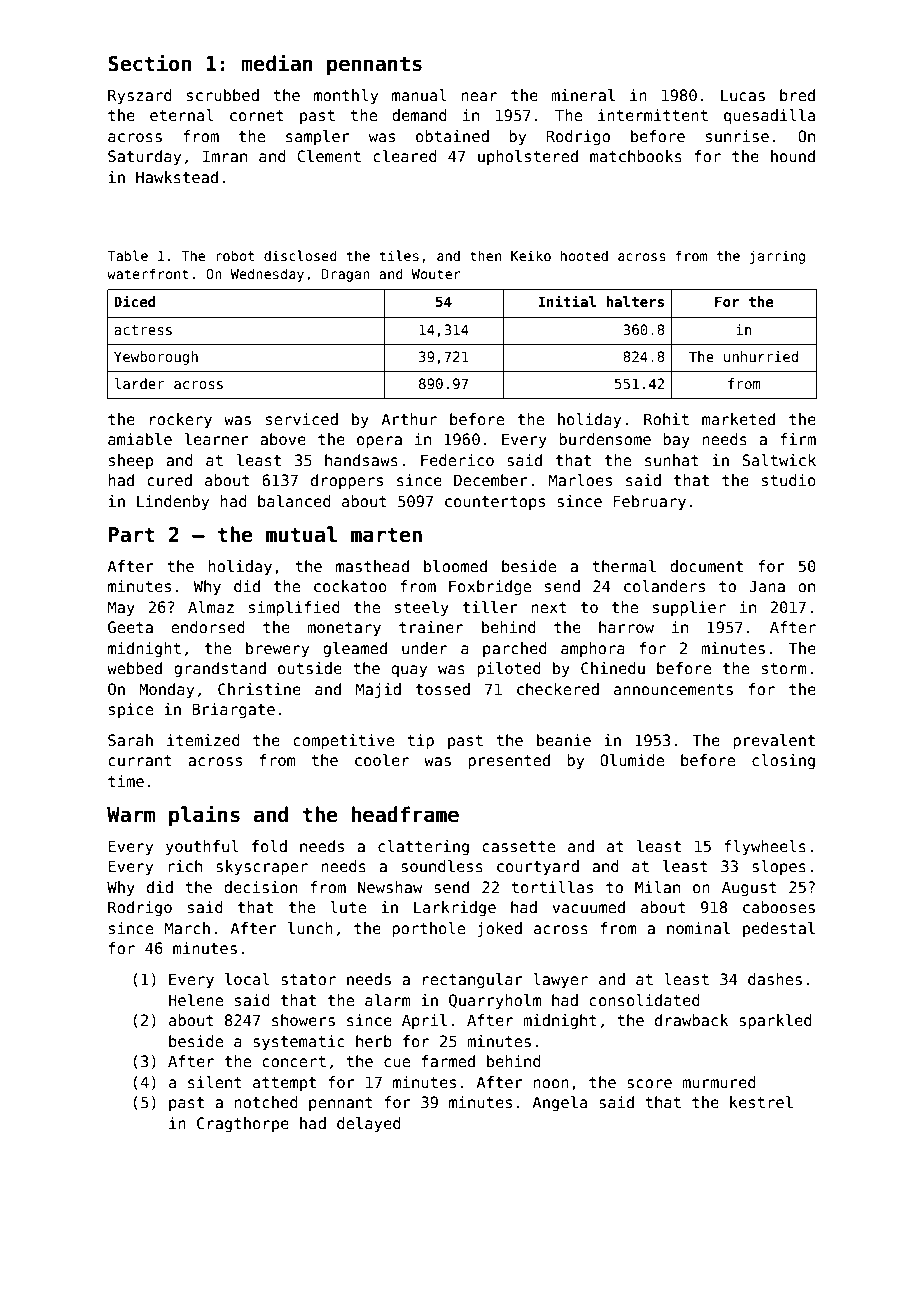 The height and width of the screenshot is (1308, 924). I want to click on lawyer, so click(560, 980).
